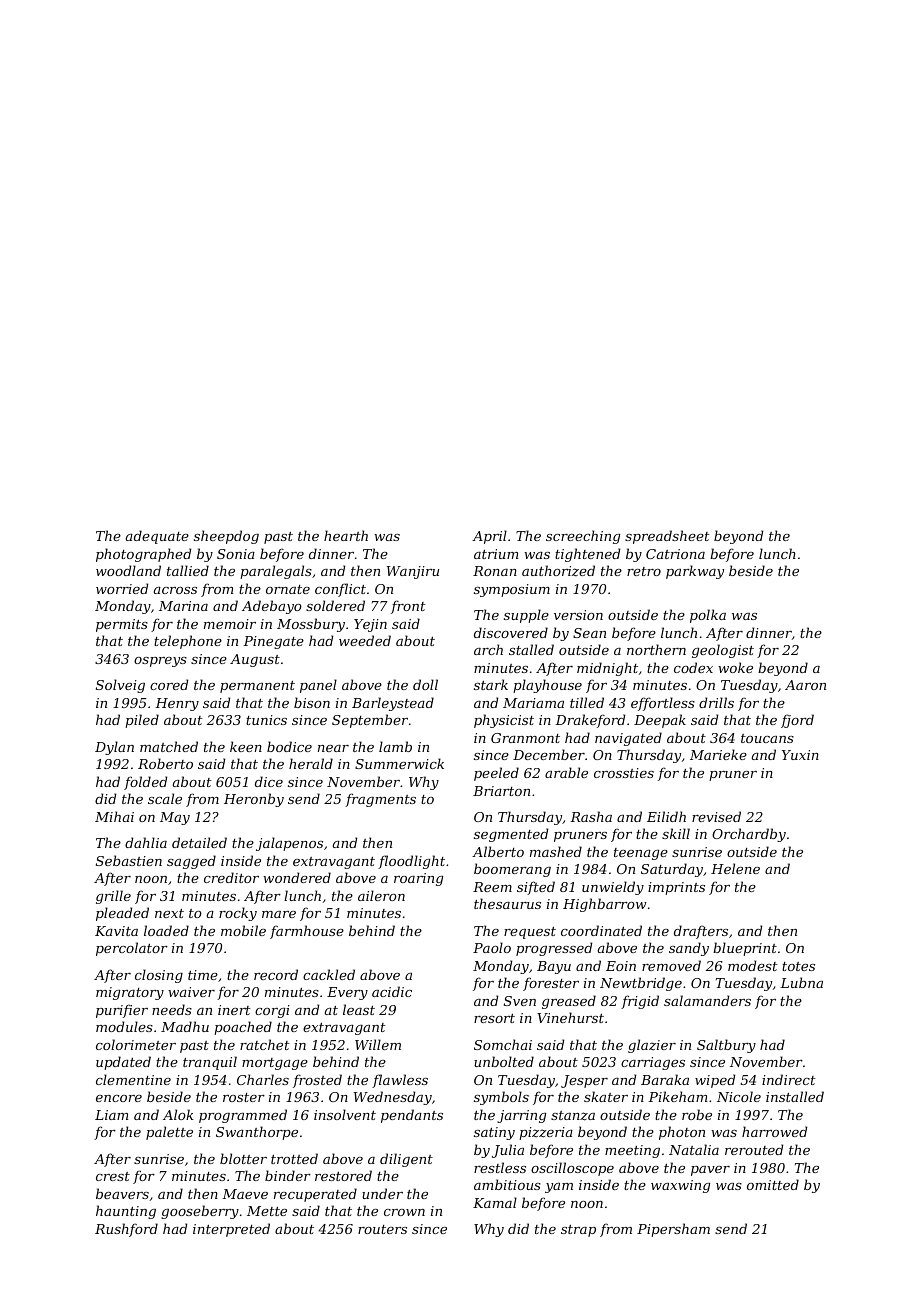 The height and width of the screenshot is (1308, 924). I want to click on weeded, so click(365, 640).
